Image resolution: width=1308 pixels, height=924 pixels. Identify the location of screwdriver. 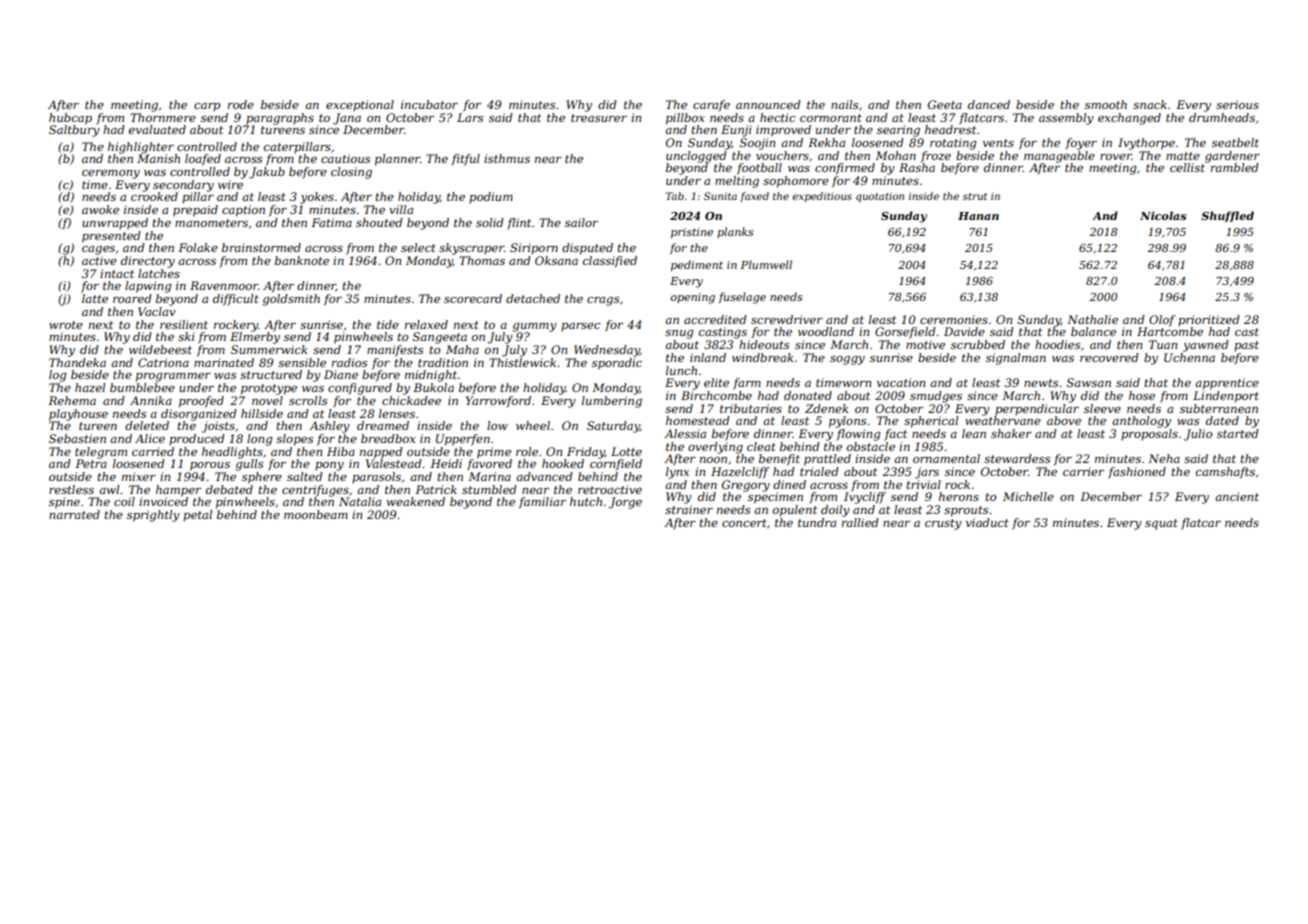
(787, 319).
